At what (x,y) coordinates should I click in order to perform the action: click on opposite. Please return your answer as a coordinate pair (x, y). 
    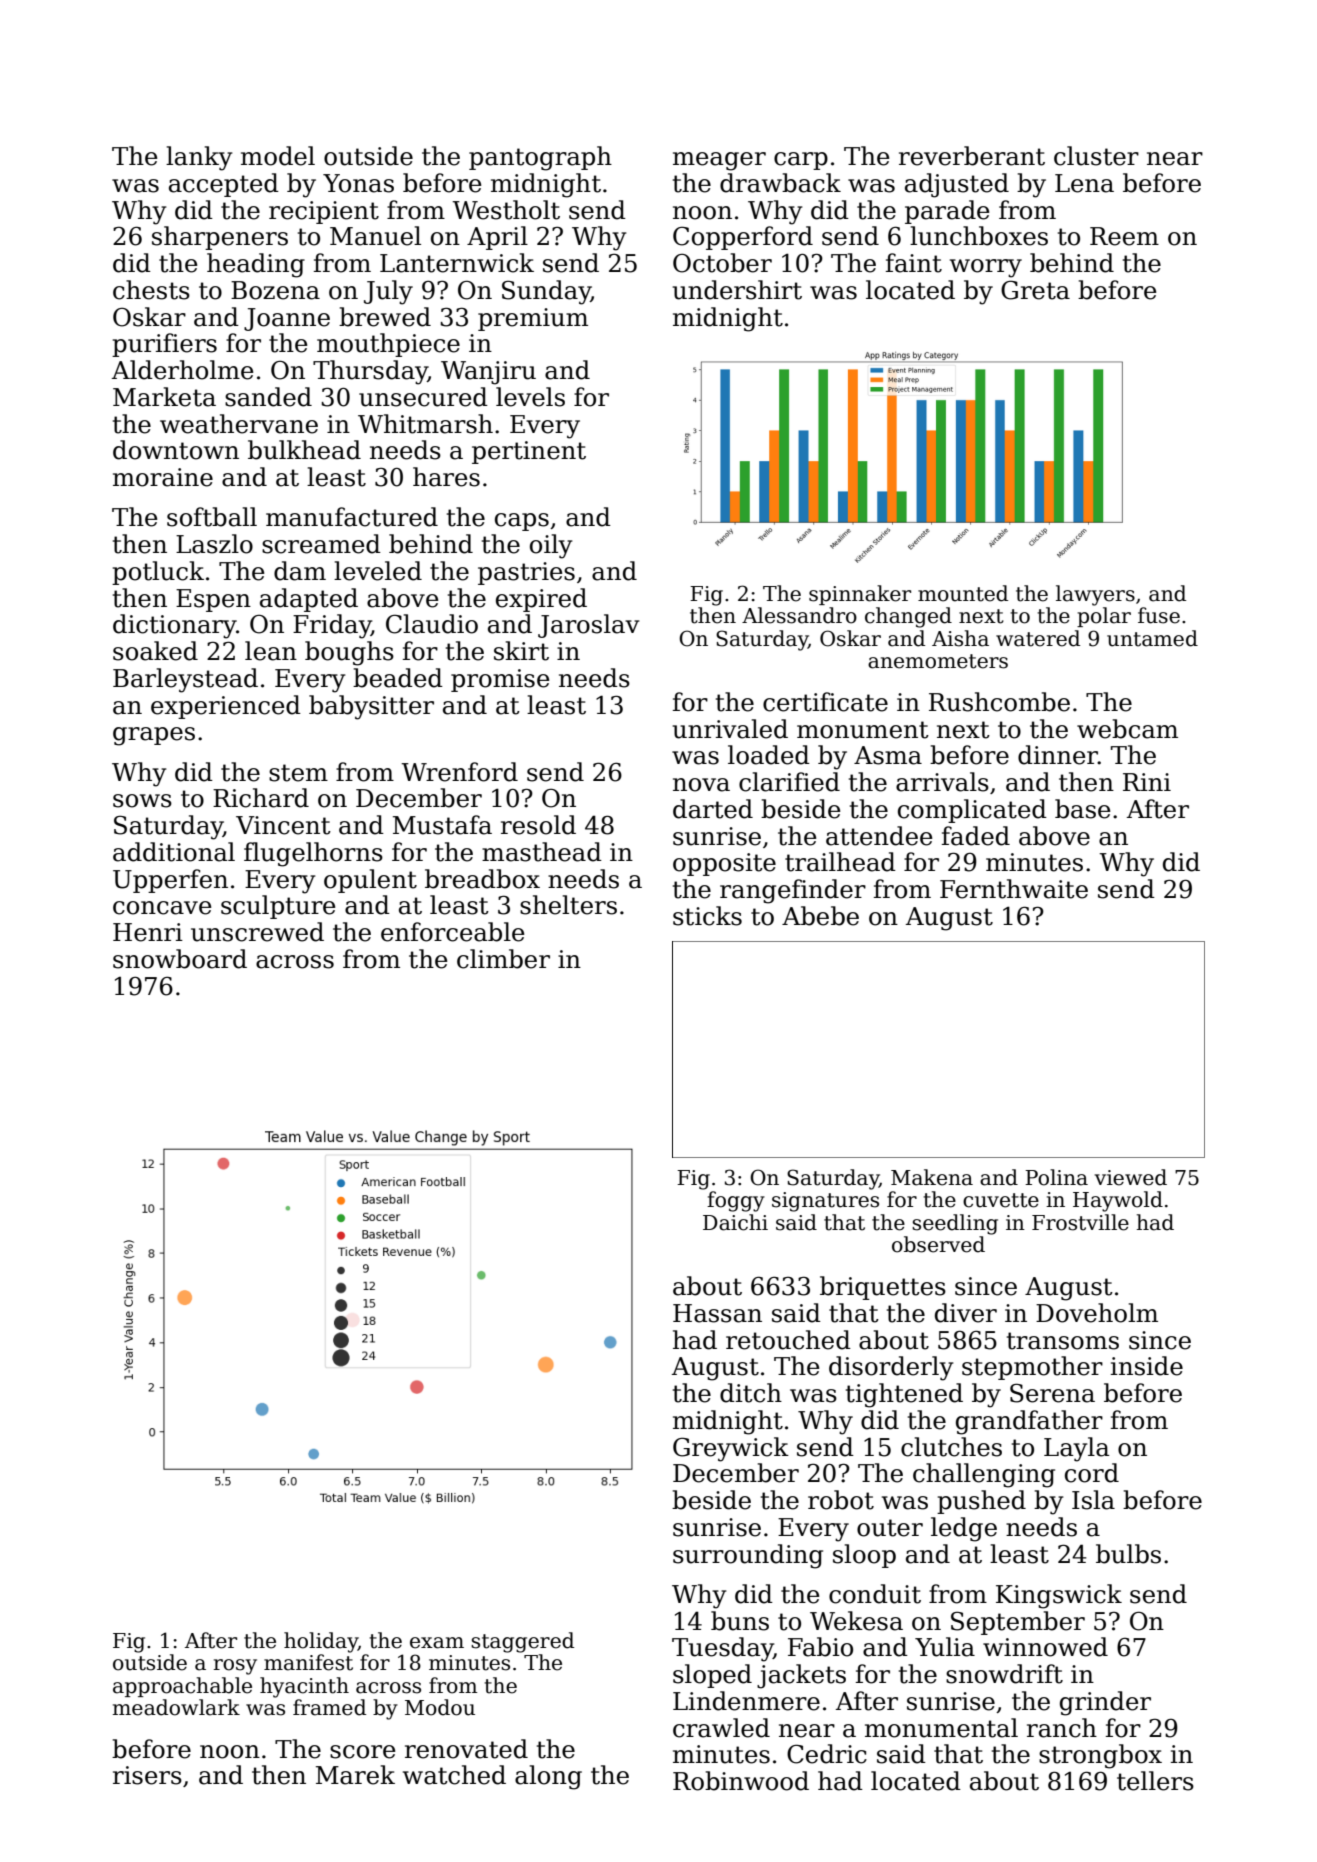
    Looking at the image, I should click on (724, 864).
